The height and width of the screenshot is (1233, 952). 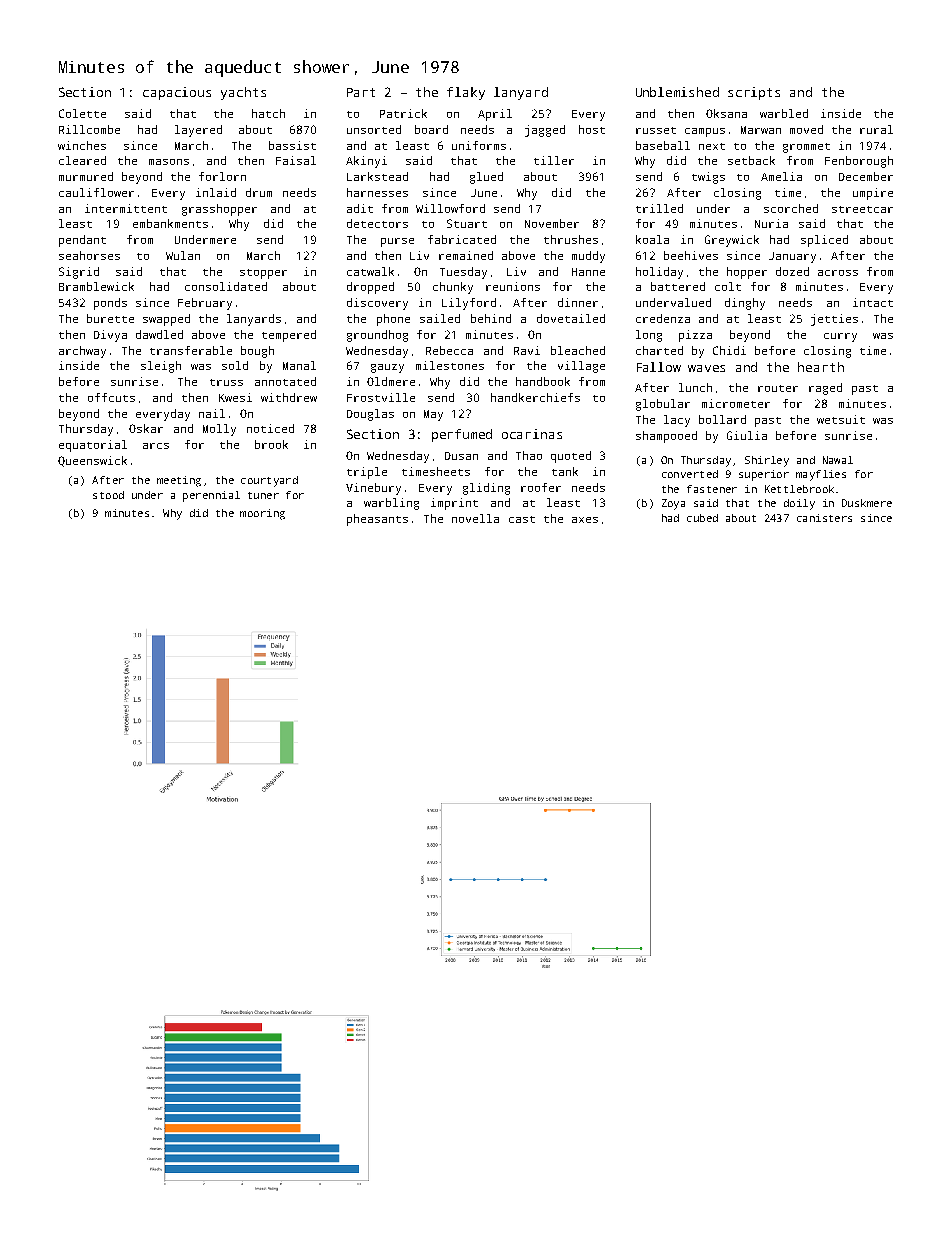 I want to click on village, so click(x=581, y=367).
